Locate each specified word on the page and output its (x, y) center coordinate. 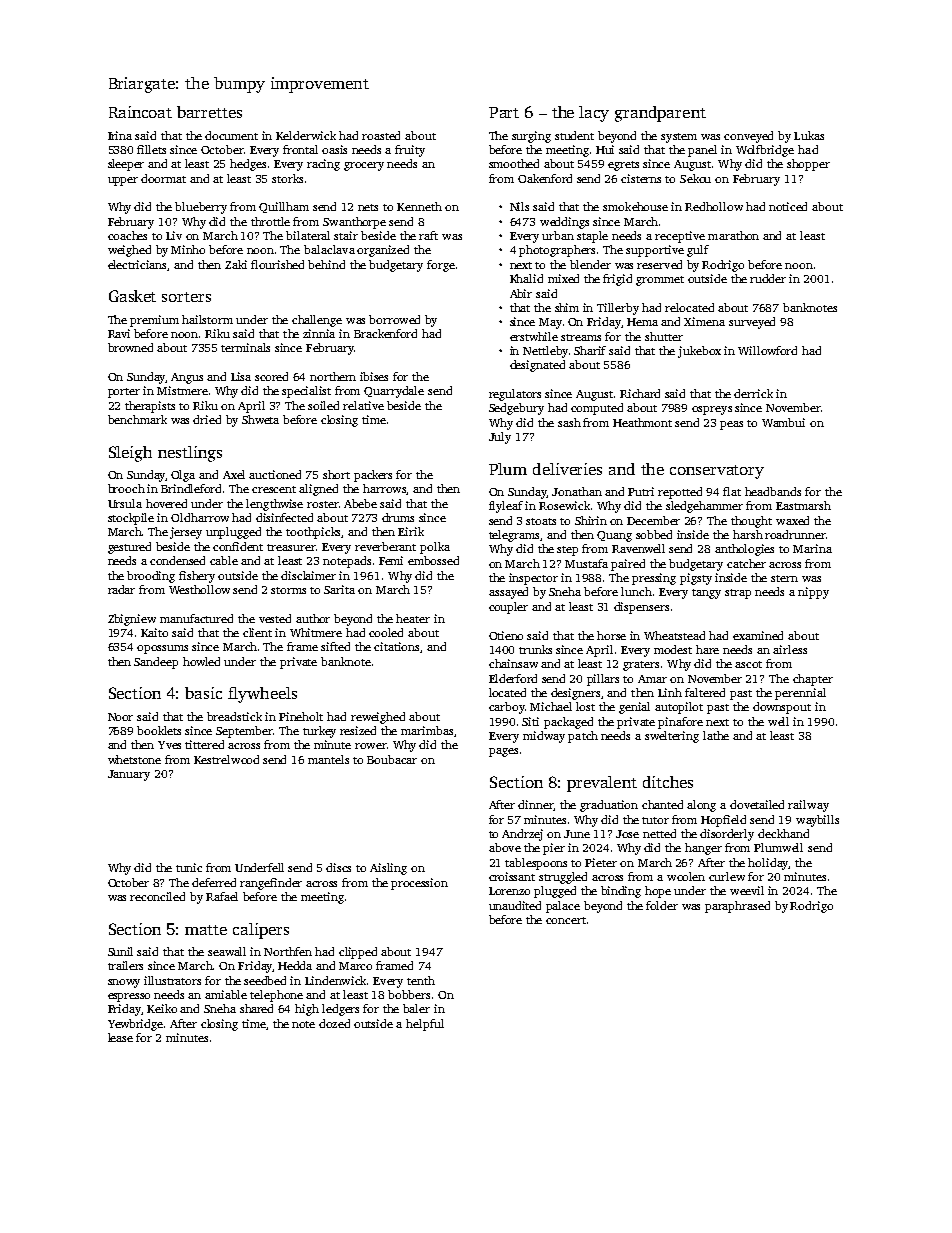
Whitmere (316, 632)
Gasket (132, 296)
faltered (705, 692)
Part (504, 112)
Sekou (695, 178)
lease (120, 1037)
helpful (425, 1025)
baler (416, 1008)
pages (503, 752)
